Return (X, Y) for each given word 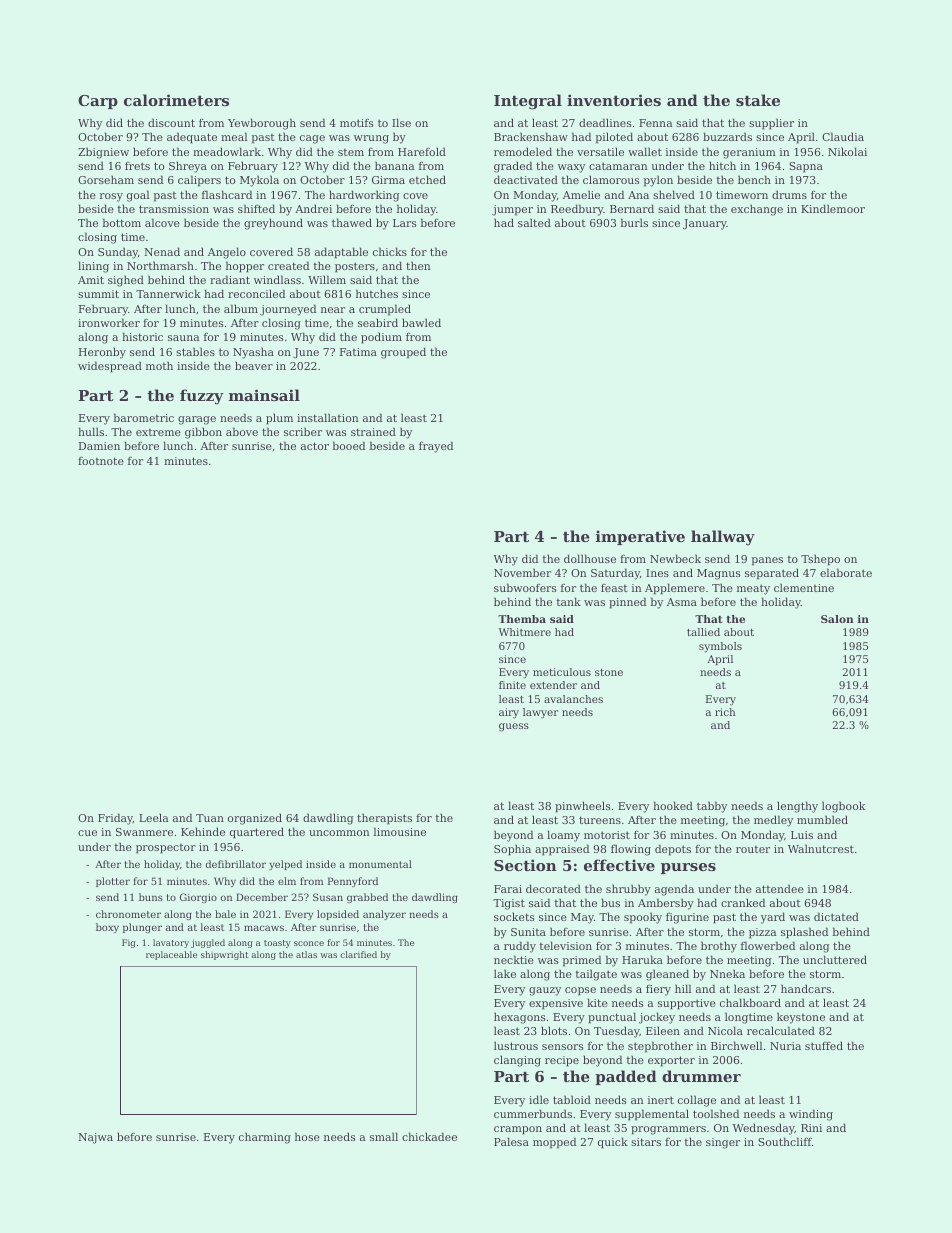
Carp (98, 102)
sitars (646, 1142)
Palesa (511, 1141)
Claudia (843, 136)
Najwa (95, 1138)
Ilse (401, 122)
